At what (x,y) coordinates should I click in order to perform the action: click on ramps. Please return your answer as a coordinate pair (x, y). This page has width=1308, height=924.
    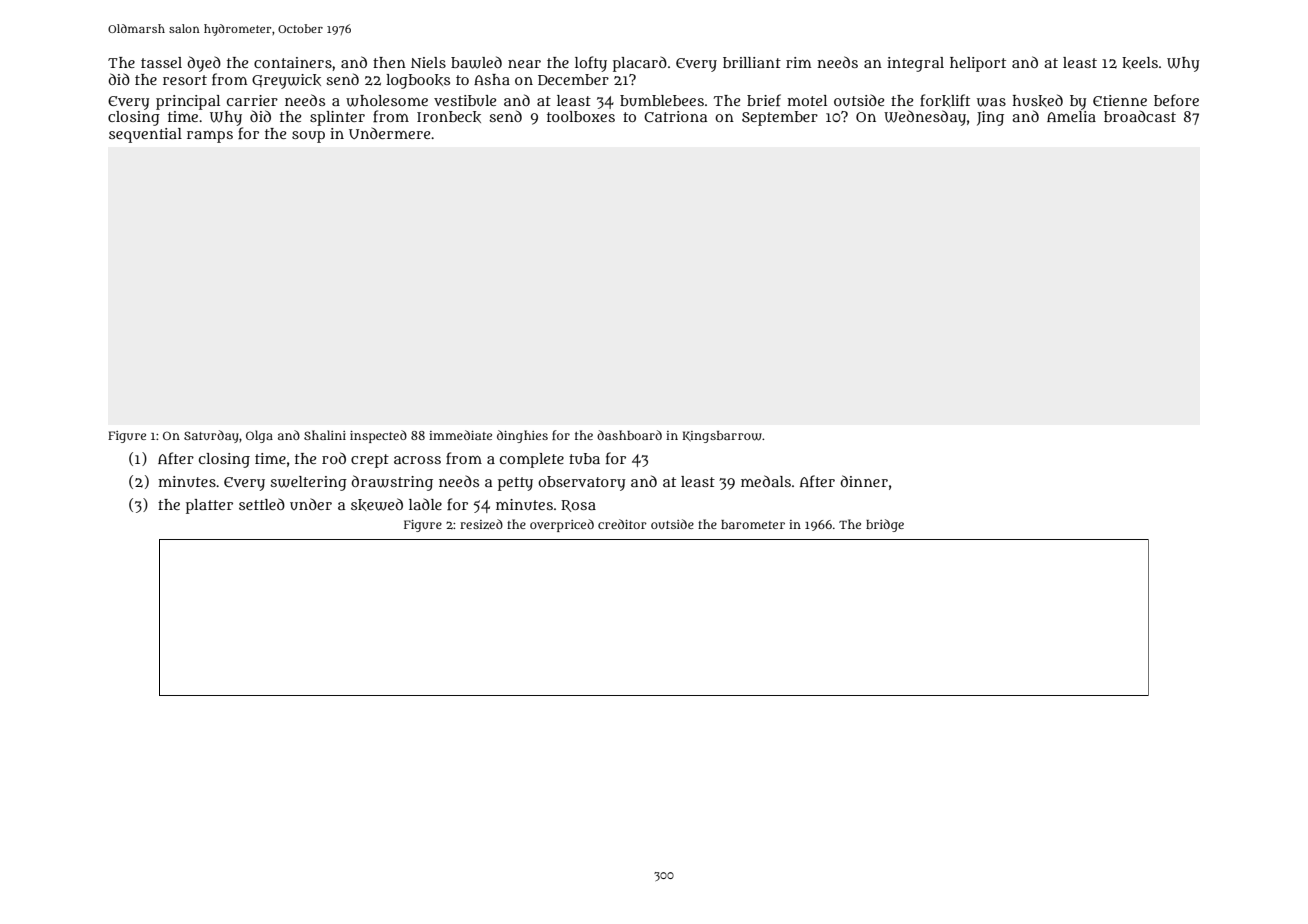
    Looking at the image, I should click on (210, 137).
